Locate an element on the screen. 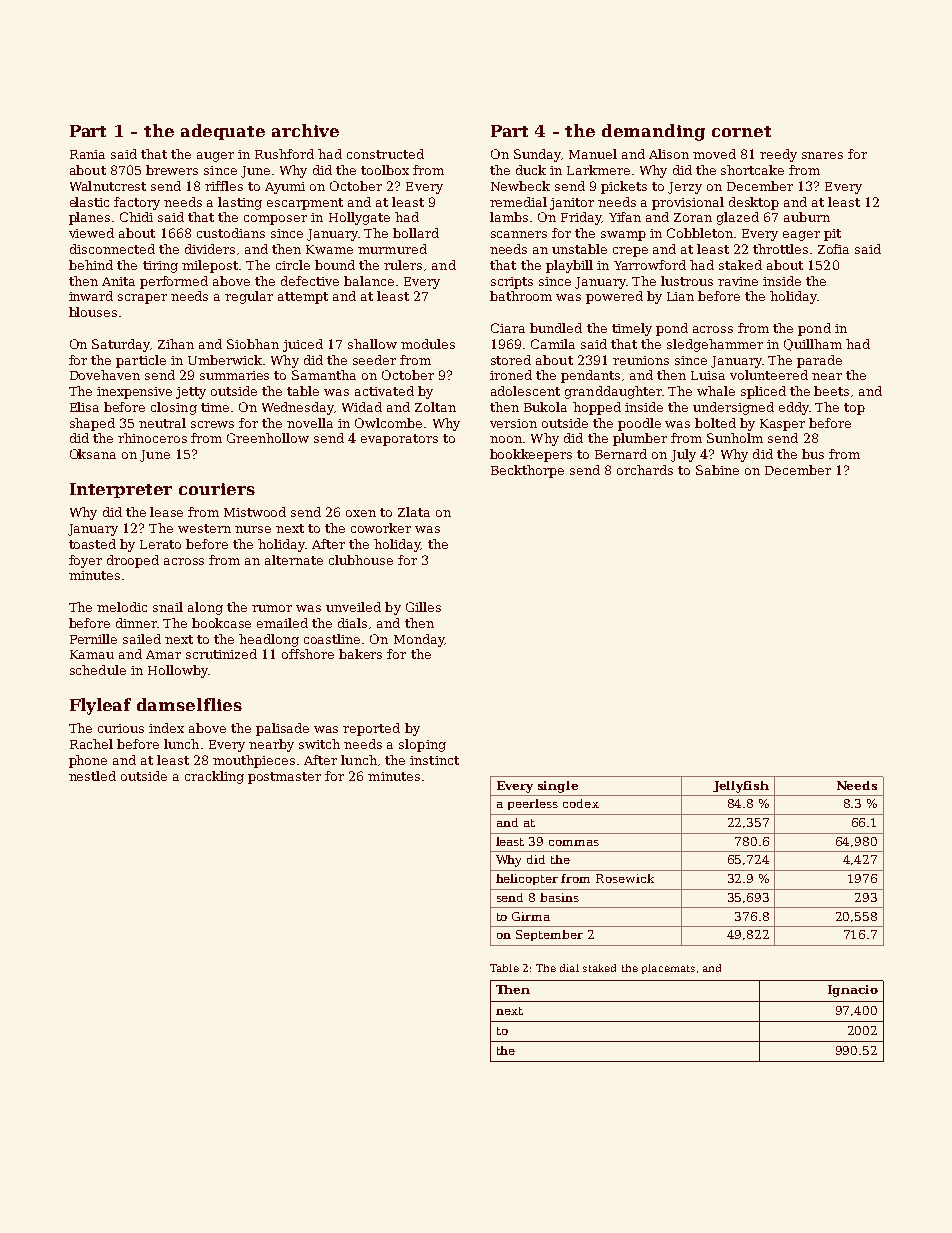  crackling is located at coordinates (214, 777).
